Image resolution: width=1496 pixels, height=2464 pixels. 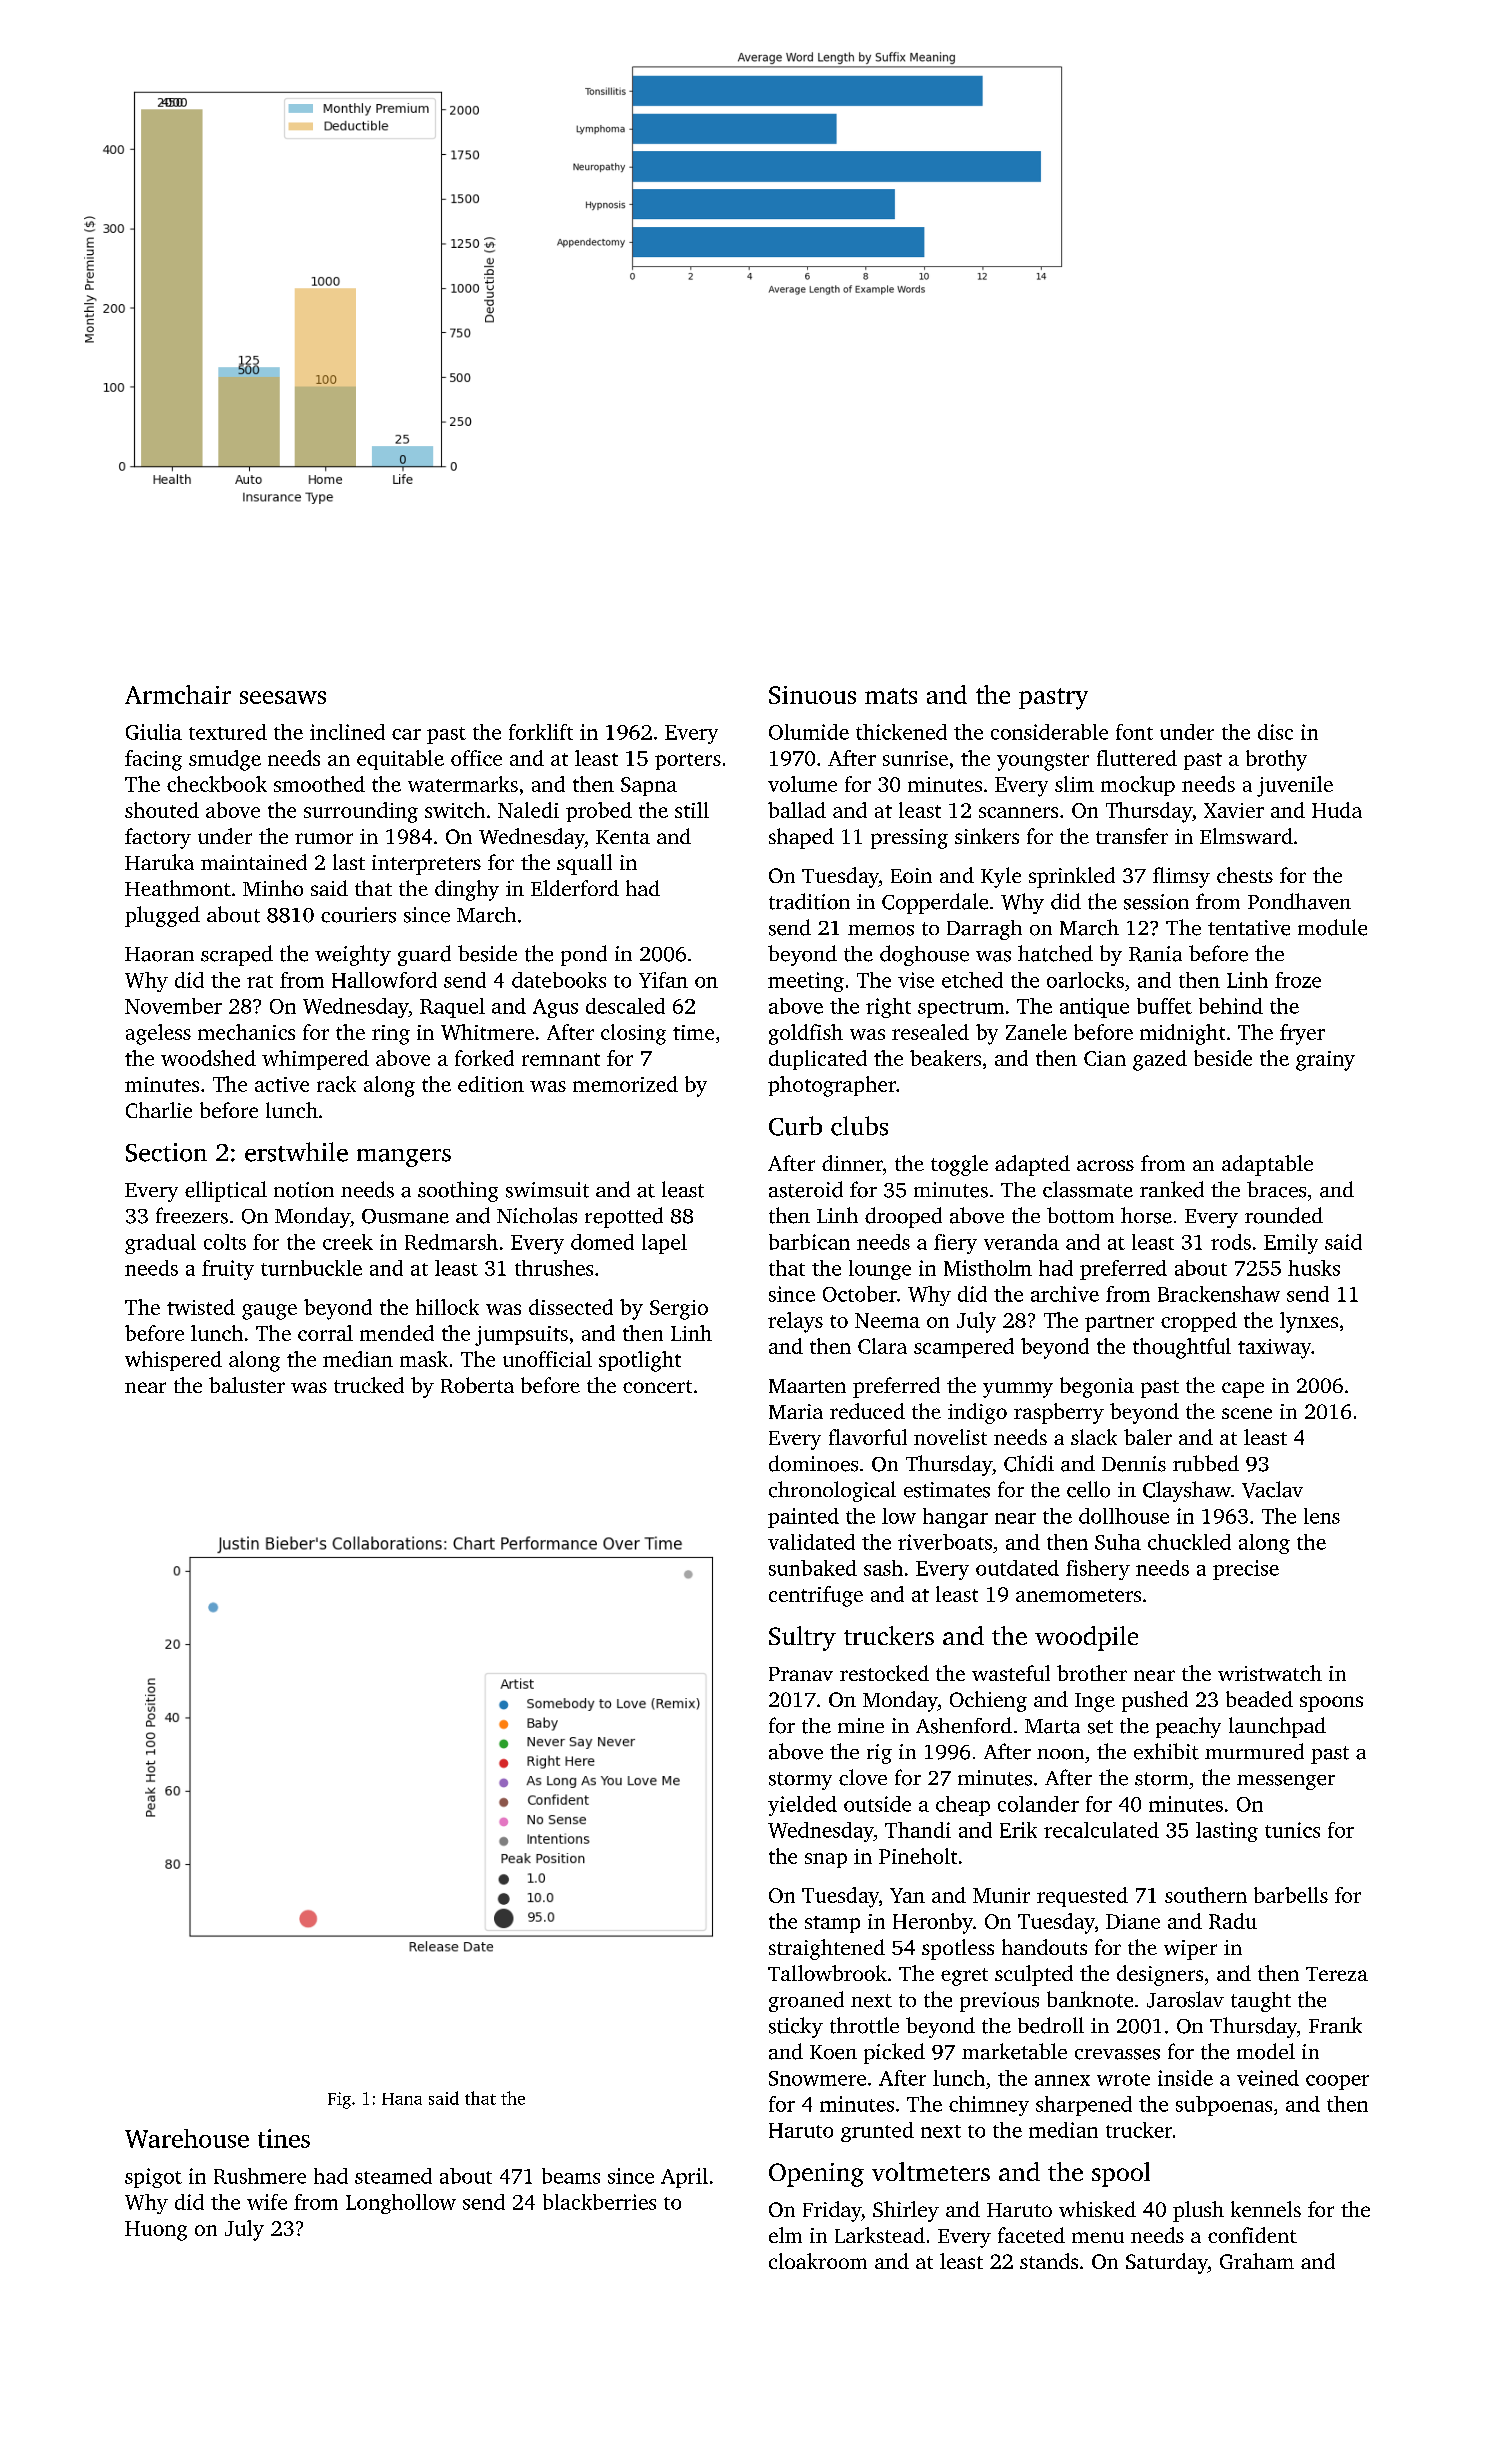 What do you see at coordinates (402, 2099) in the image?
I see `Hana` at bounding box center [402, 2099].
